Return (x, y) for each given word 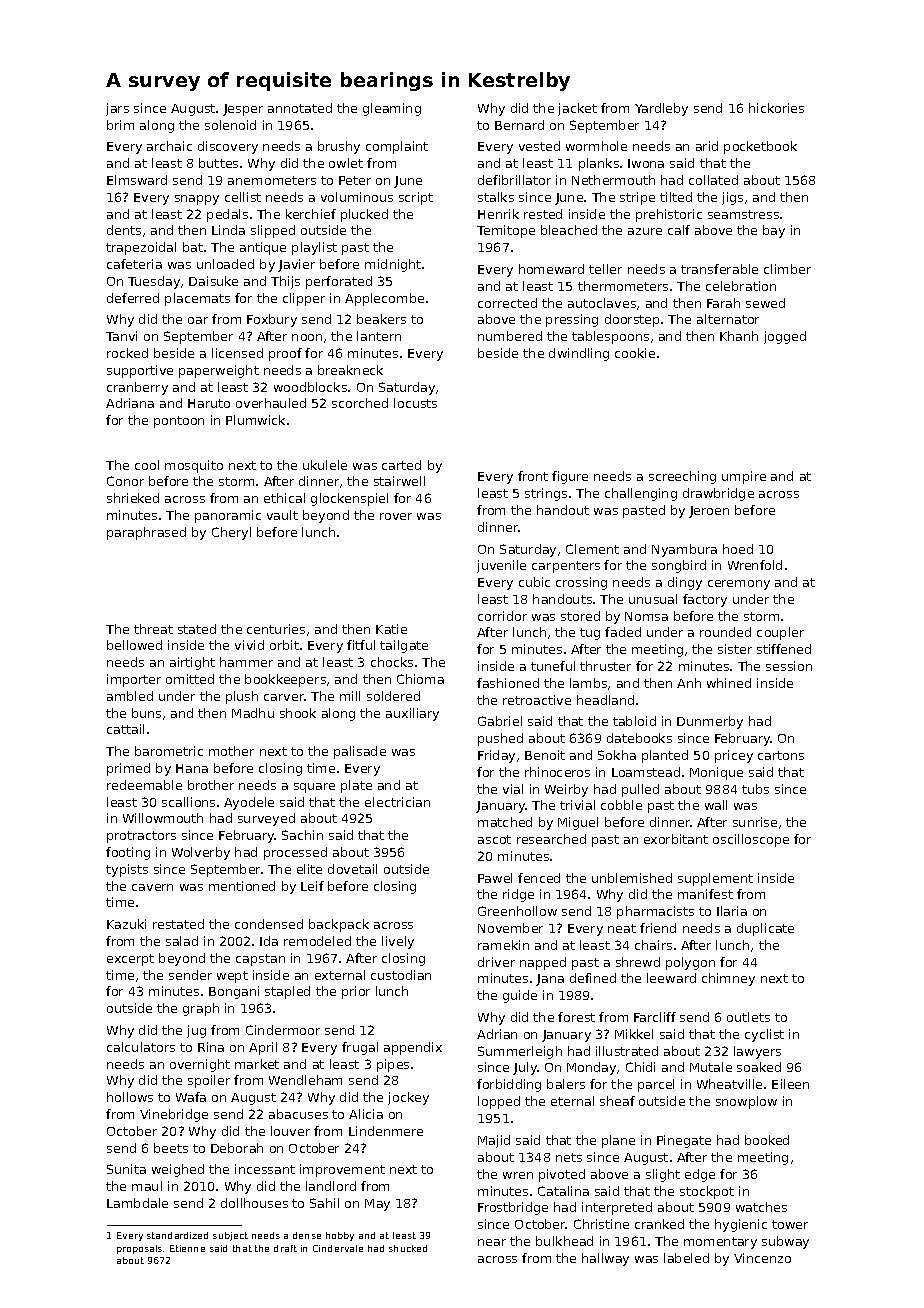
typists (127, 870)
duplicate (765, 929)
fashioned (508, 683)
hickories (776, 108)
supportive (140, 371)
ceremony (739, 585)
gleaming (392, 109)
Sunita (126, 1169)
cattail (125, 729)
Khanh (739, 336)
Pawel (495, 878)
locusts (415, 403)
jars (117, 109)
